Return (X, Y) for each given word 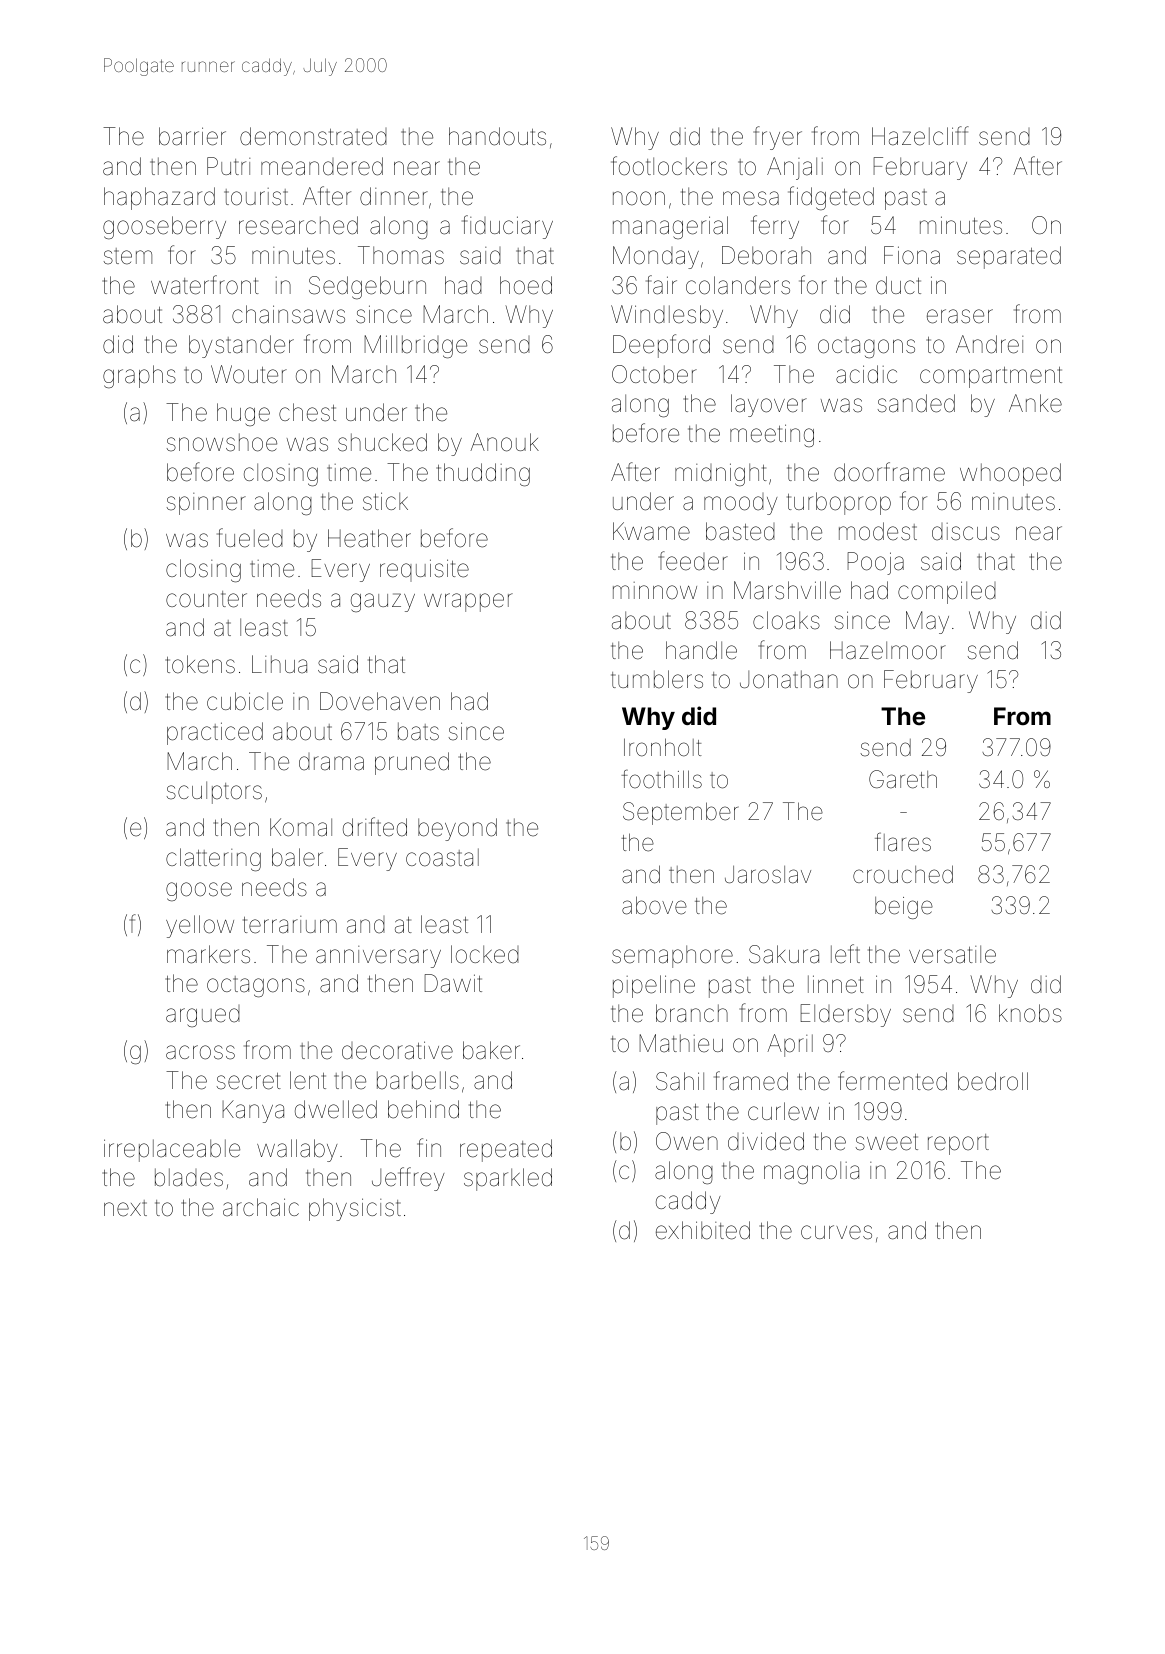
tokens (200, 664)
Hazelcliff (920, 136)
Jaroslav (768, 875)
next (125, 1208)
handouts (497, 136)
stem (128, 256)
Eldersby (845, 1015)
